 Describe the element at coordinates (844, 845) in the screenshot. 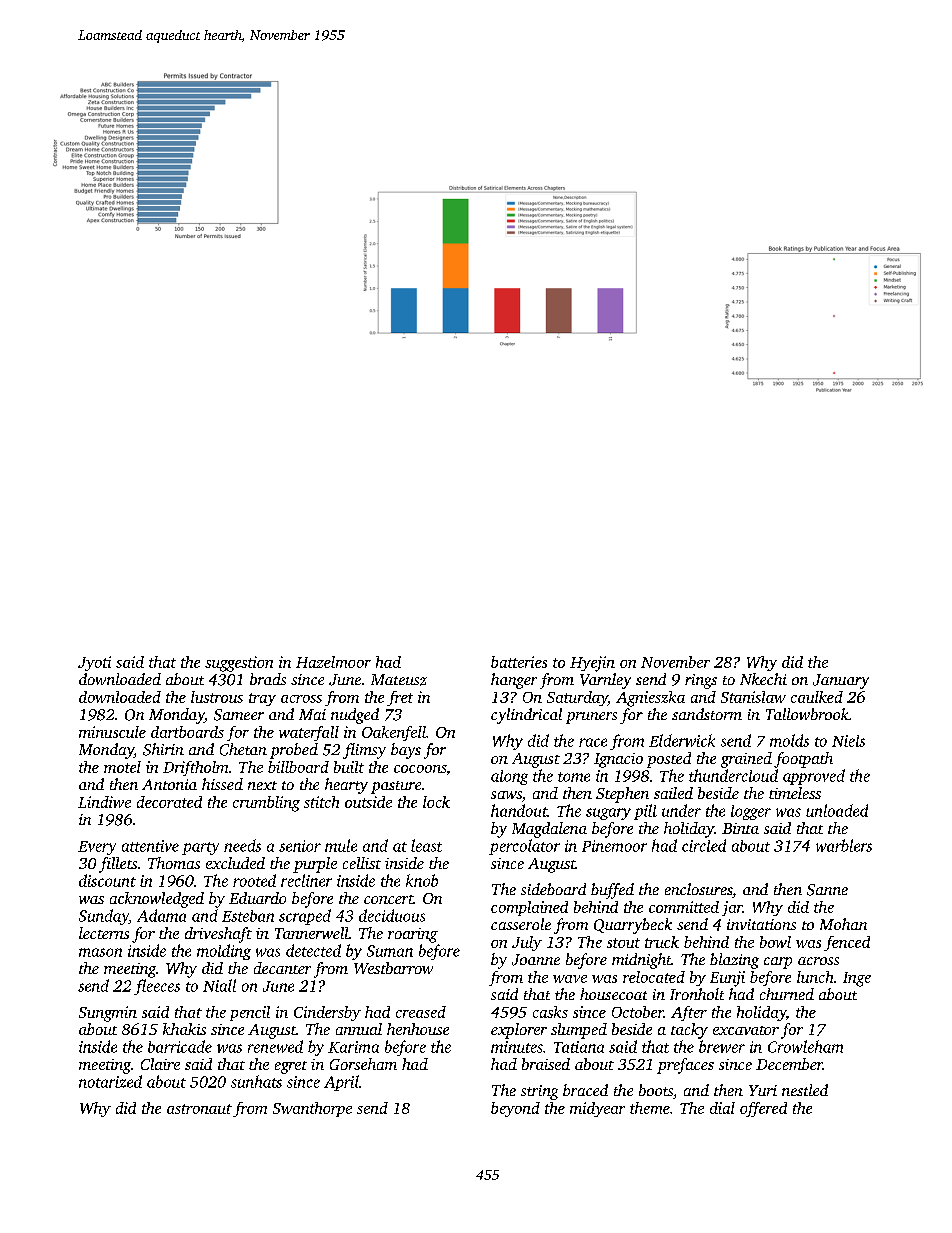

I see `warblers` at that location.
